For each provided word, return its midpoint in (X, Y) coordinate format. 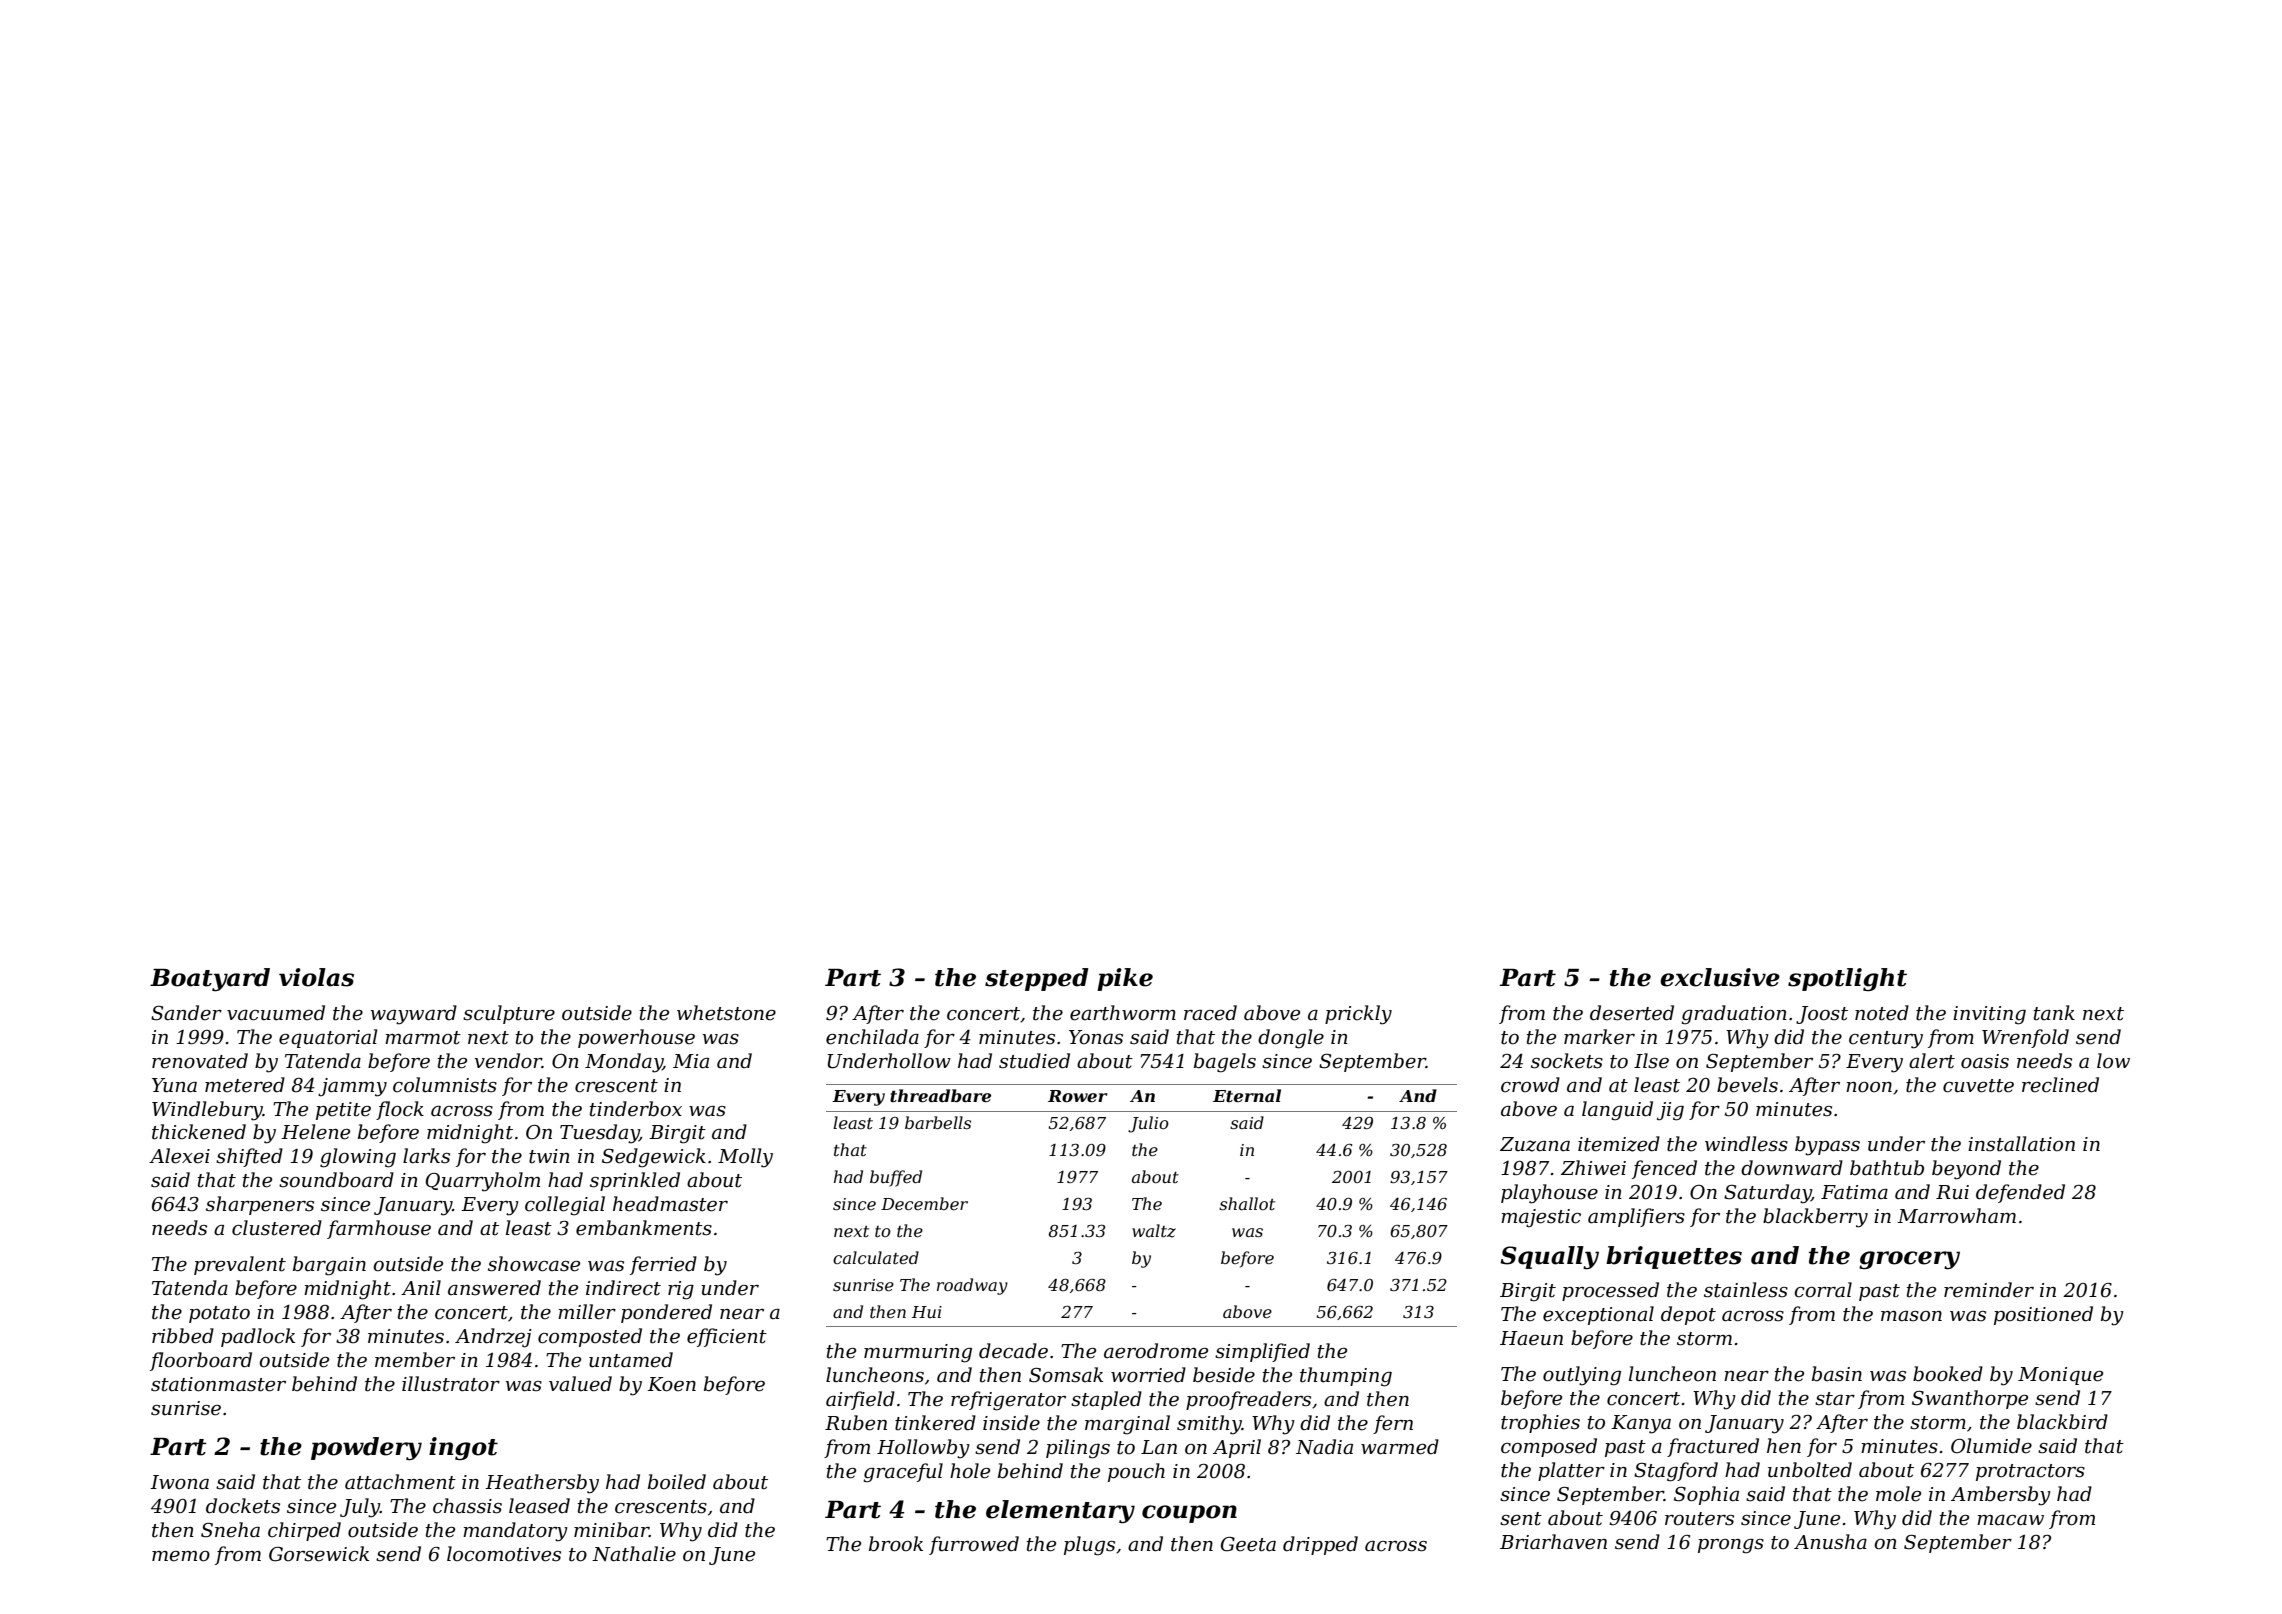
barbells (938, 1122)
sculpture (509, 1014)
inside (1011, 1423)
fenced (1664, 1169)
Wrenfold (2025, 1038)
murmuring (918, 1353)
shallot (1247, 1203)
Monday (624, 1063)
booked (1948, 1374)
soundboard (336, 1180)
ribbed (183, 1336)
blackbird (2062, 1422)
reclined (2060, 1085)
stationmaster (218, 1384)
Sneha (230, 1530)
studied (1034, 1061)
